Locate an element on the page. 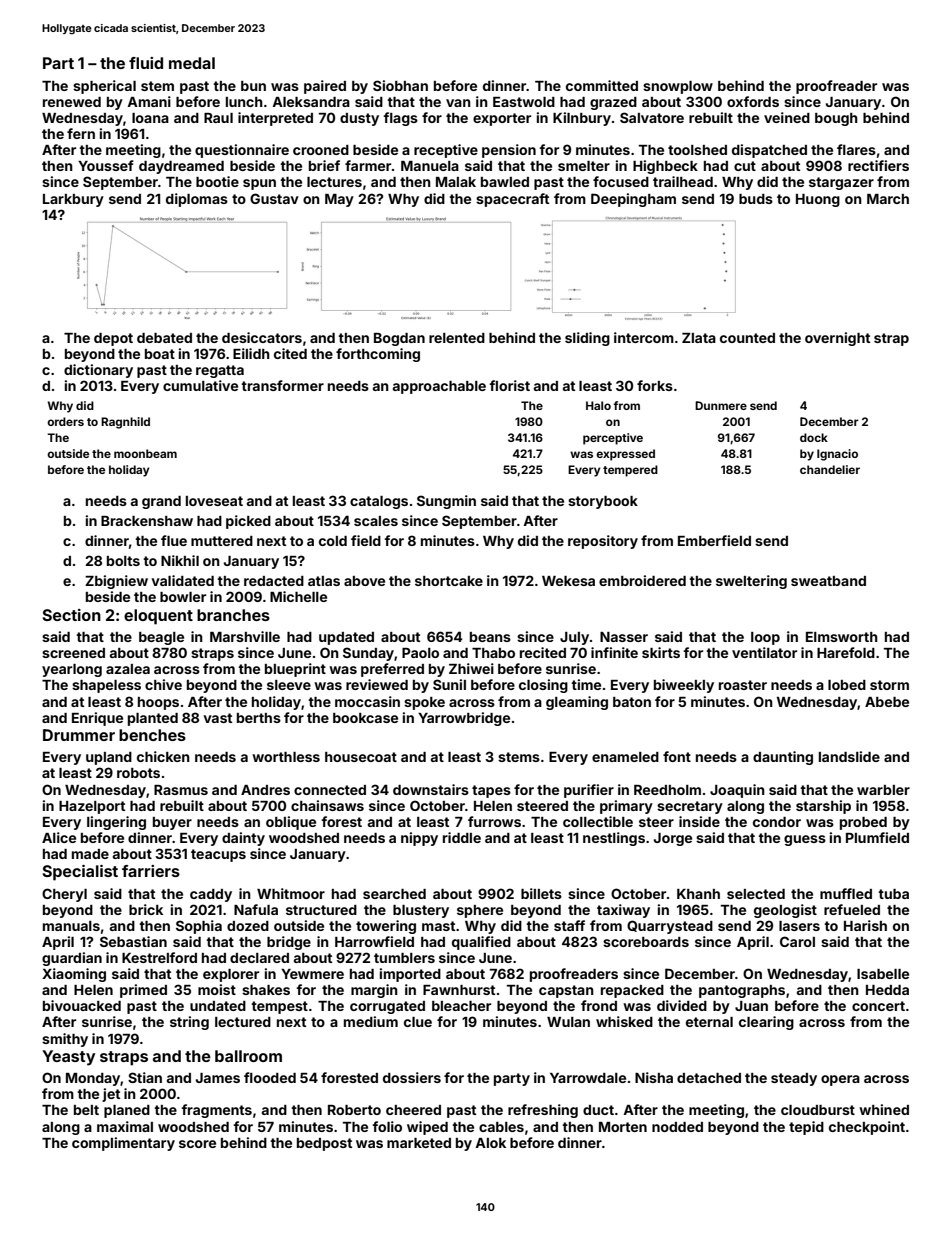  moonbeam is located at coordinates (145, 453).
